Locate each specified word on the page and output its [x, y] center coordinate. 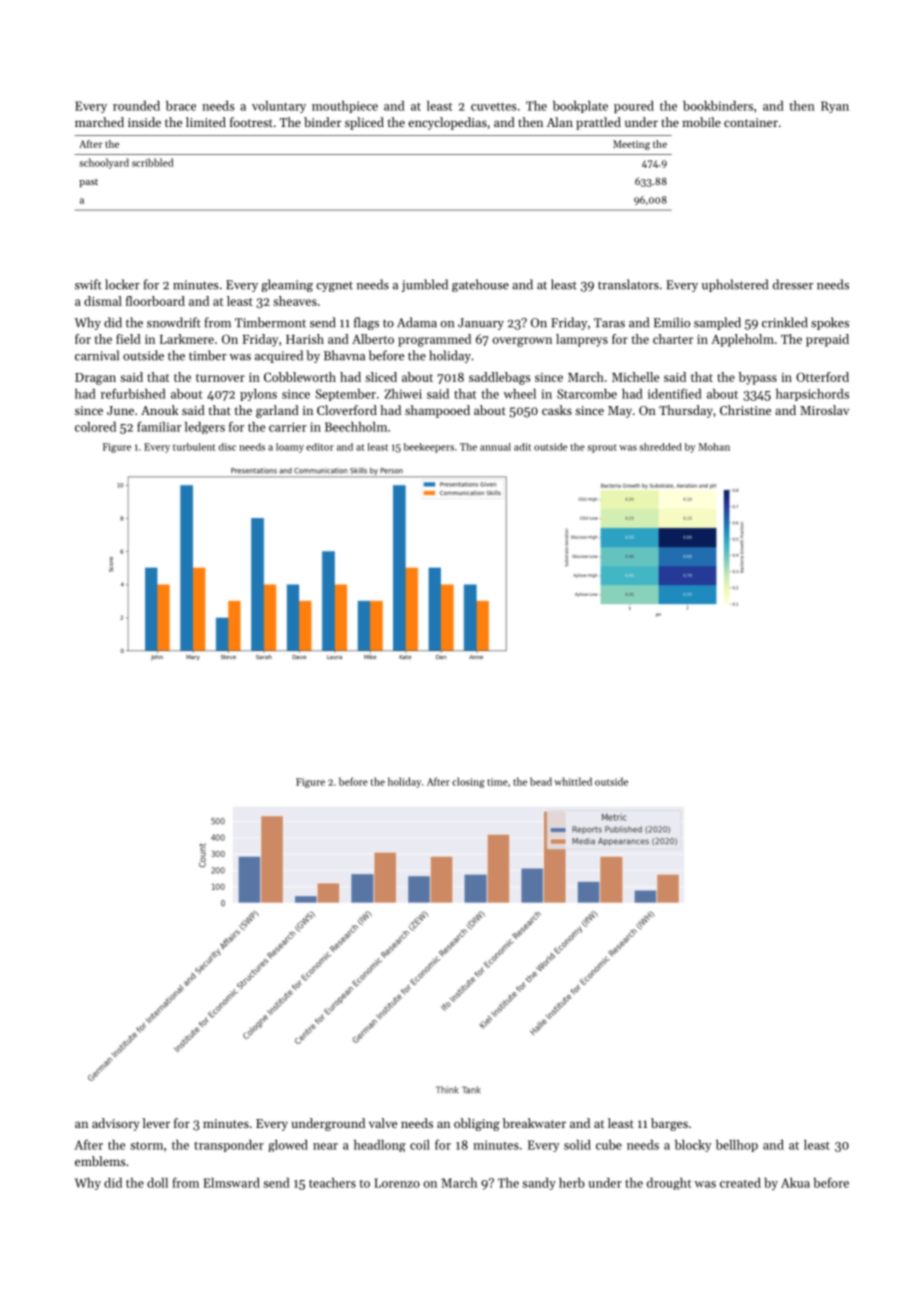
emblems [100, 1161]
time [497, 782]
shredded [660, 447]
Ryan [835, 107]
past [88, 183]
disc [227, 447]
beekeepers [429, 448]
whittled [573, 781]
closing [468, 782]
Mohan [714, 447]
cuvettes [494, 106]
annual [495, 447]
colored [95, 427]
